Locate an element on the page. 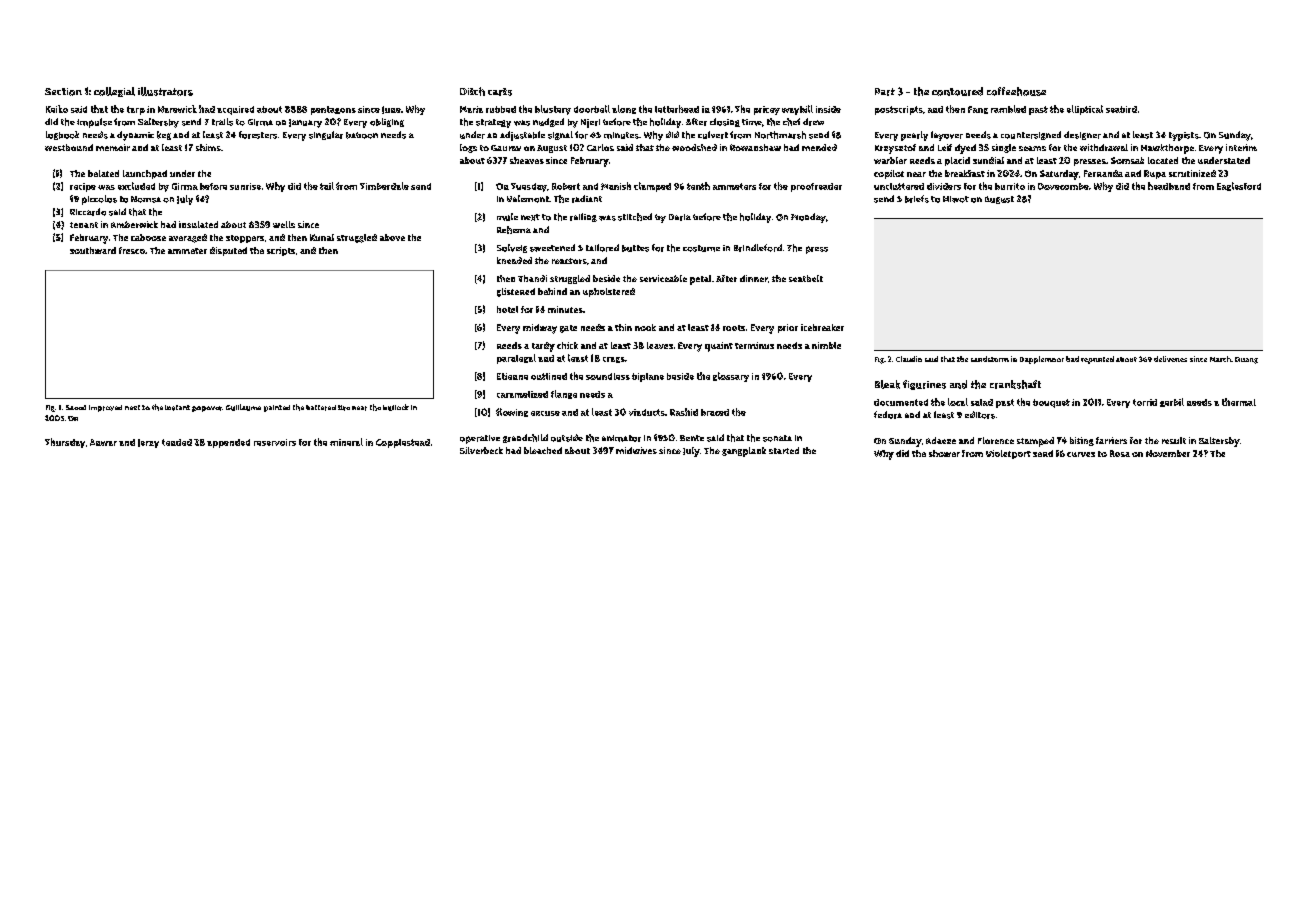 The height and width of the page is (924, 1308). hotel is located at coordinates (507, 309).
